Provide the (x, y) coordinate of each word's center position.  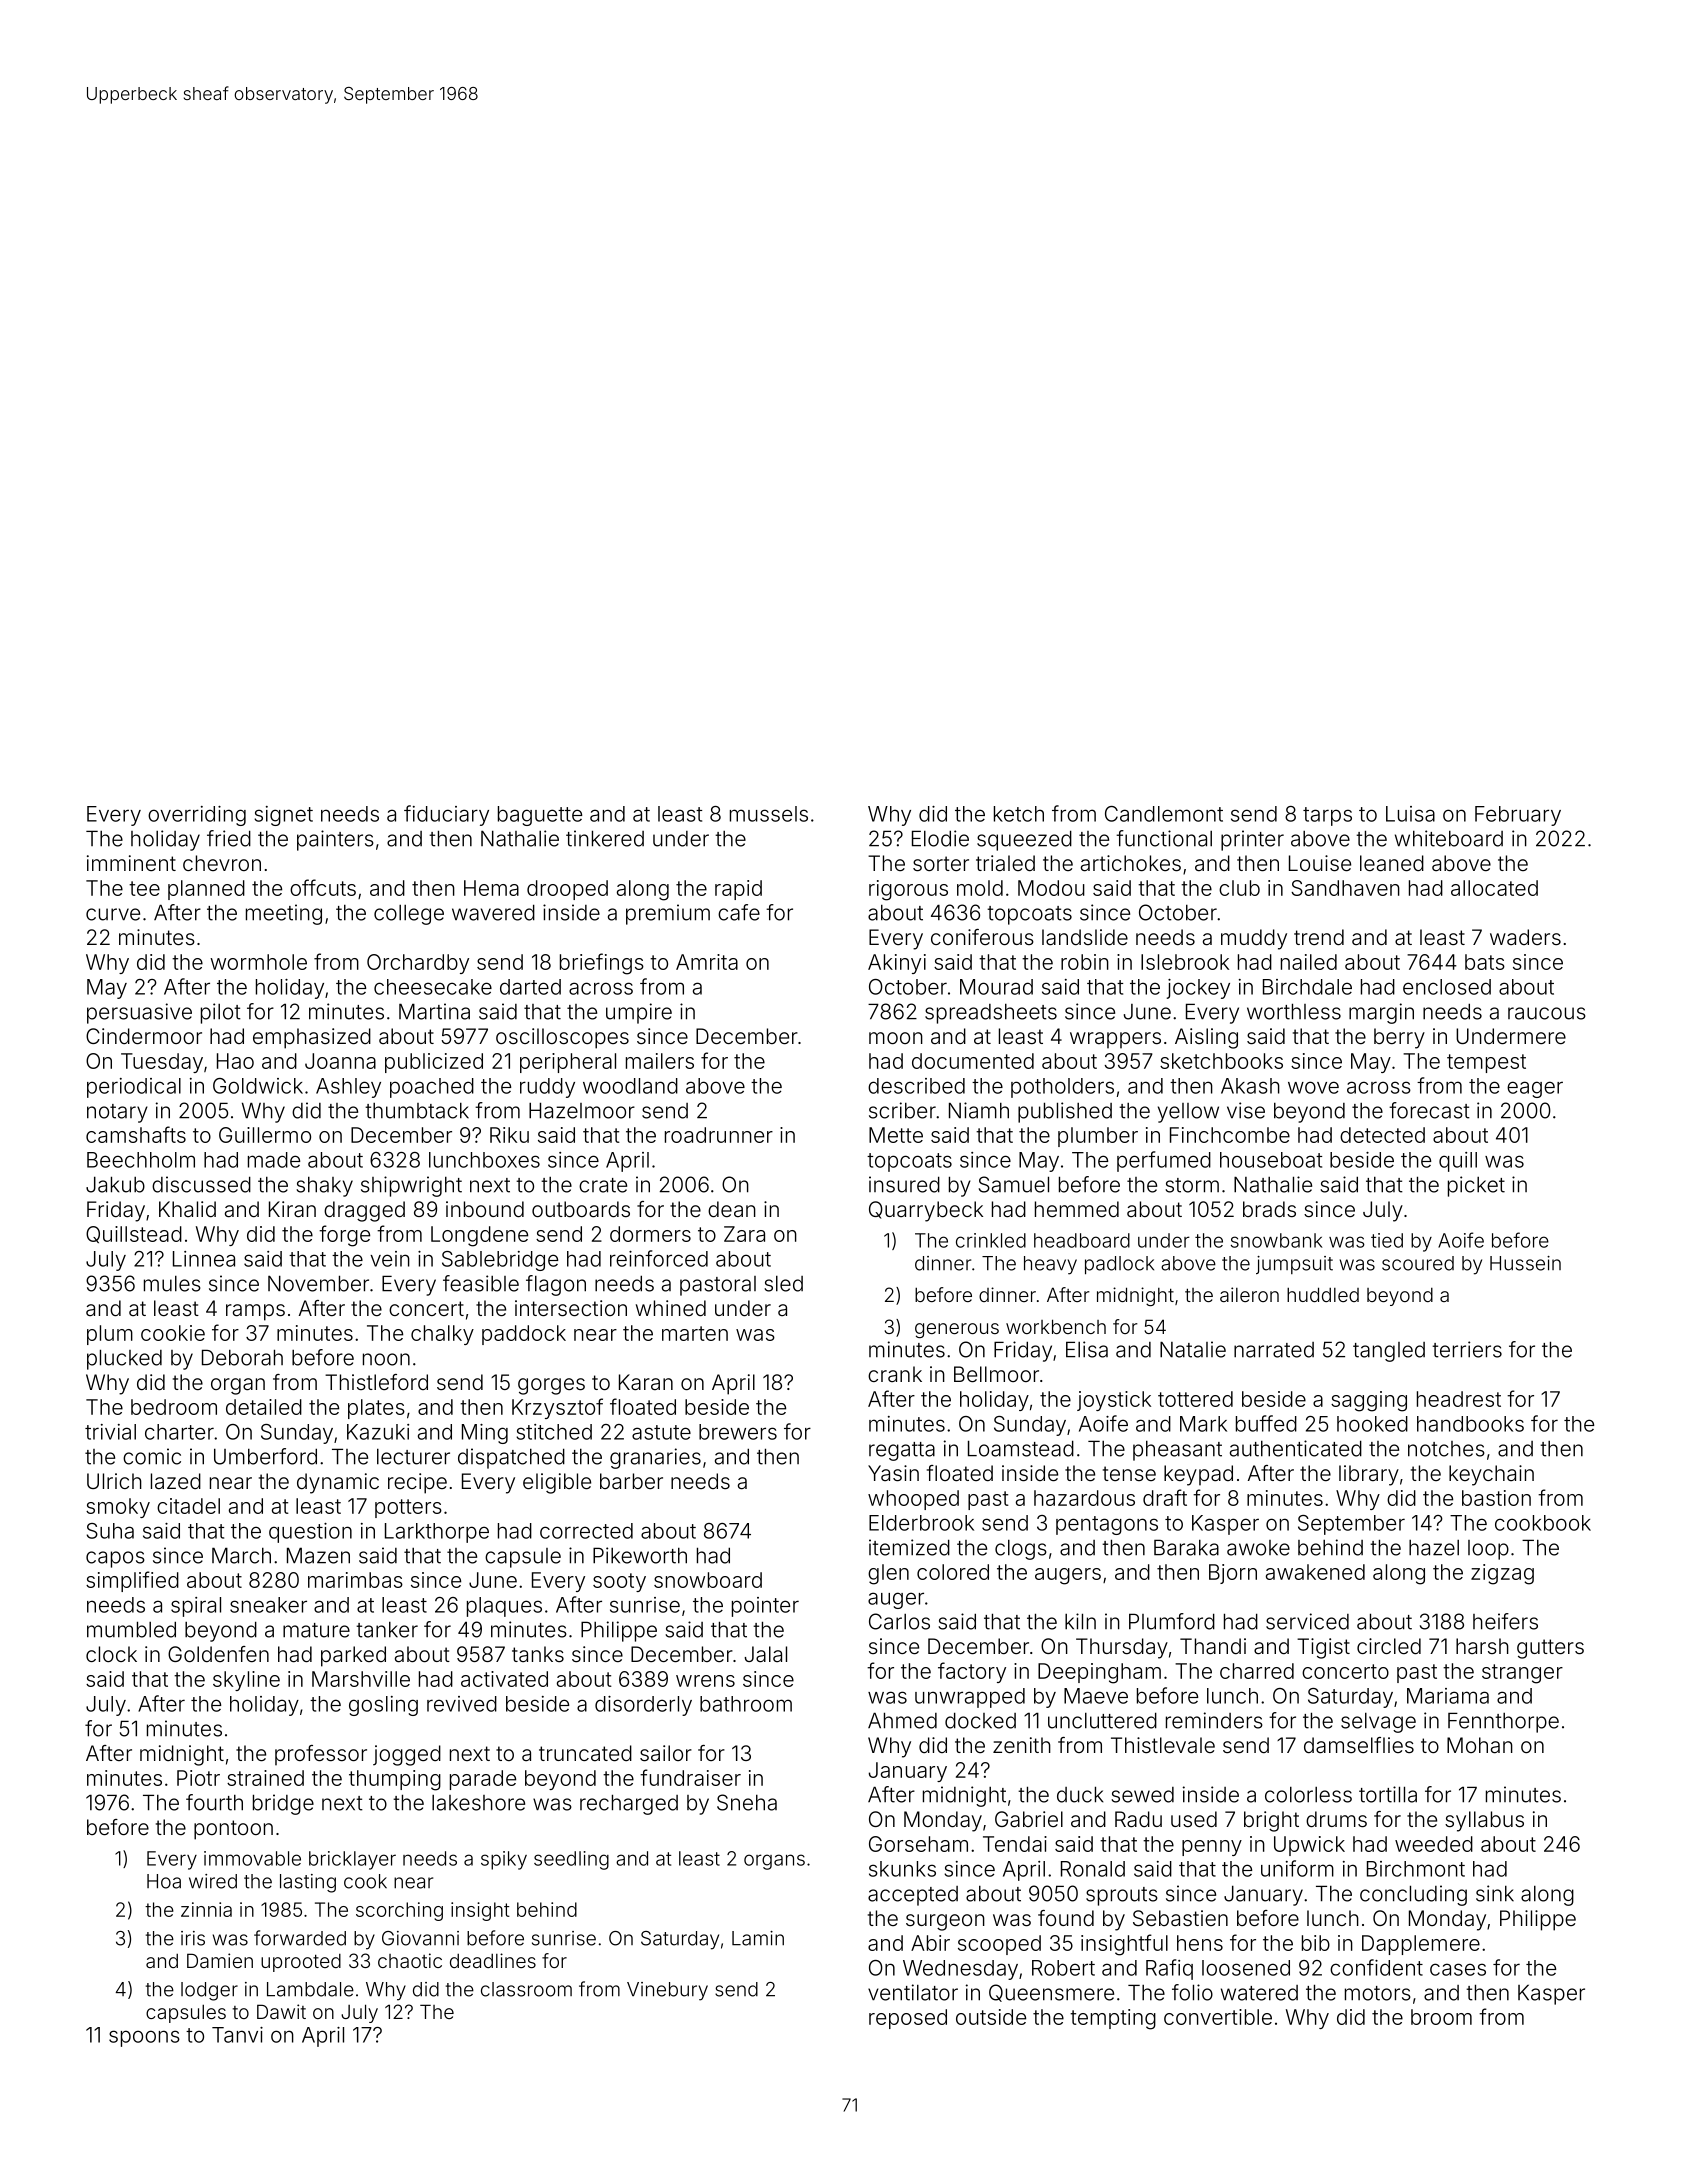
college (409, 915)
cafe (739, 912)
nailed (1309, 962)
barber (631, 1481)
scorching (399, 1911)
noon (386, 1359)
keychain (1491, 1475)
